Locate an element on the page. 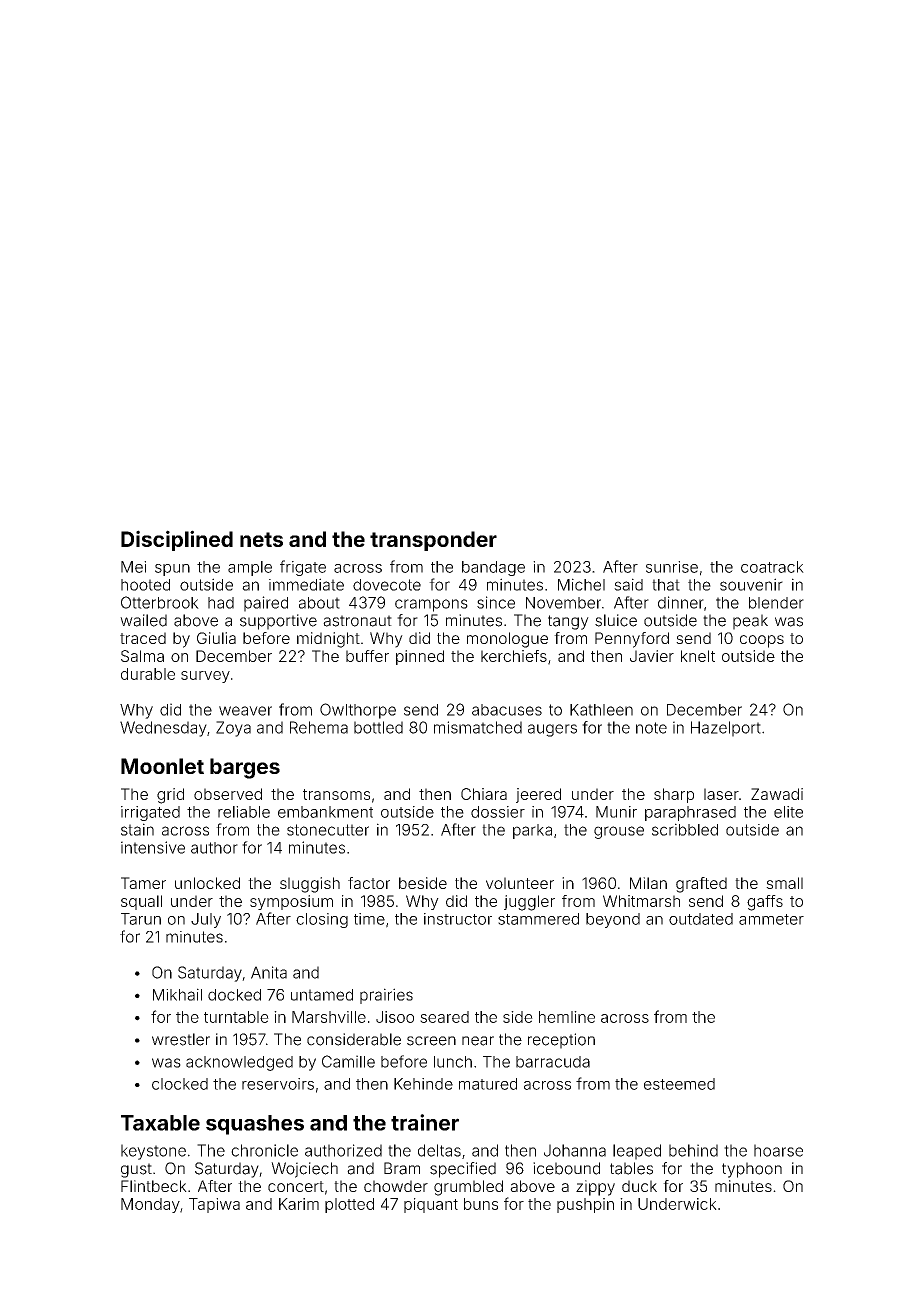 The height and width of the document is (1308, 924). paraphrased is located at coordinates (690, 813).
